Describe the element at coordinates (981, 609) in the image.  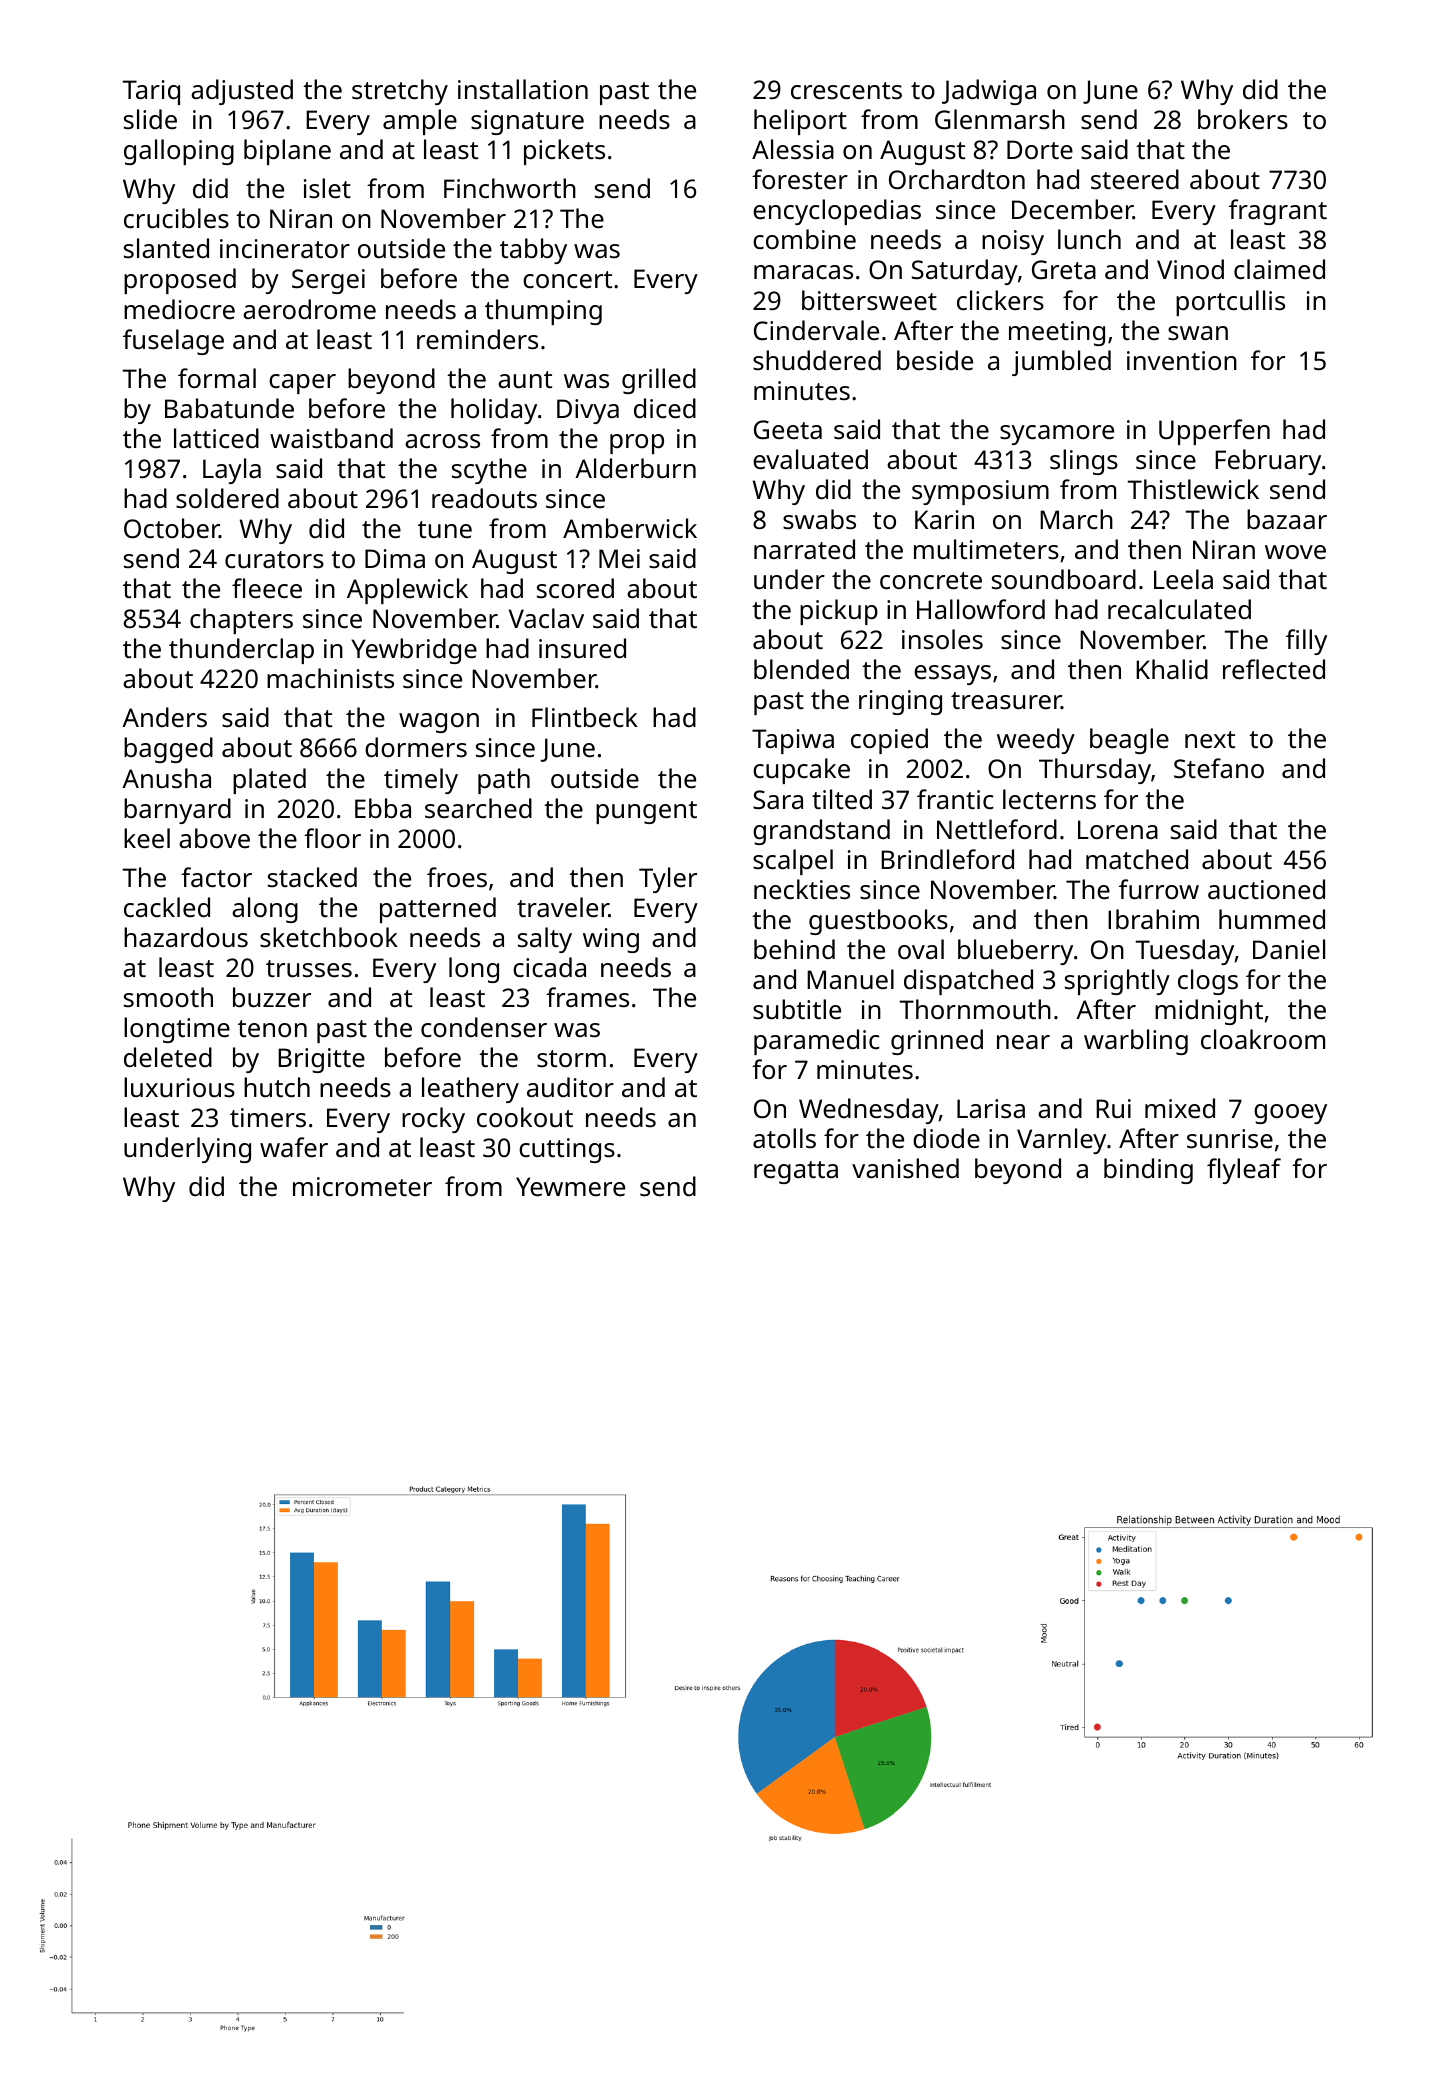
I see `Hallowford` at that location.
